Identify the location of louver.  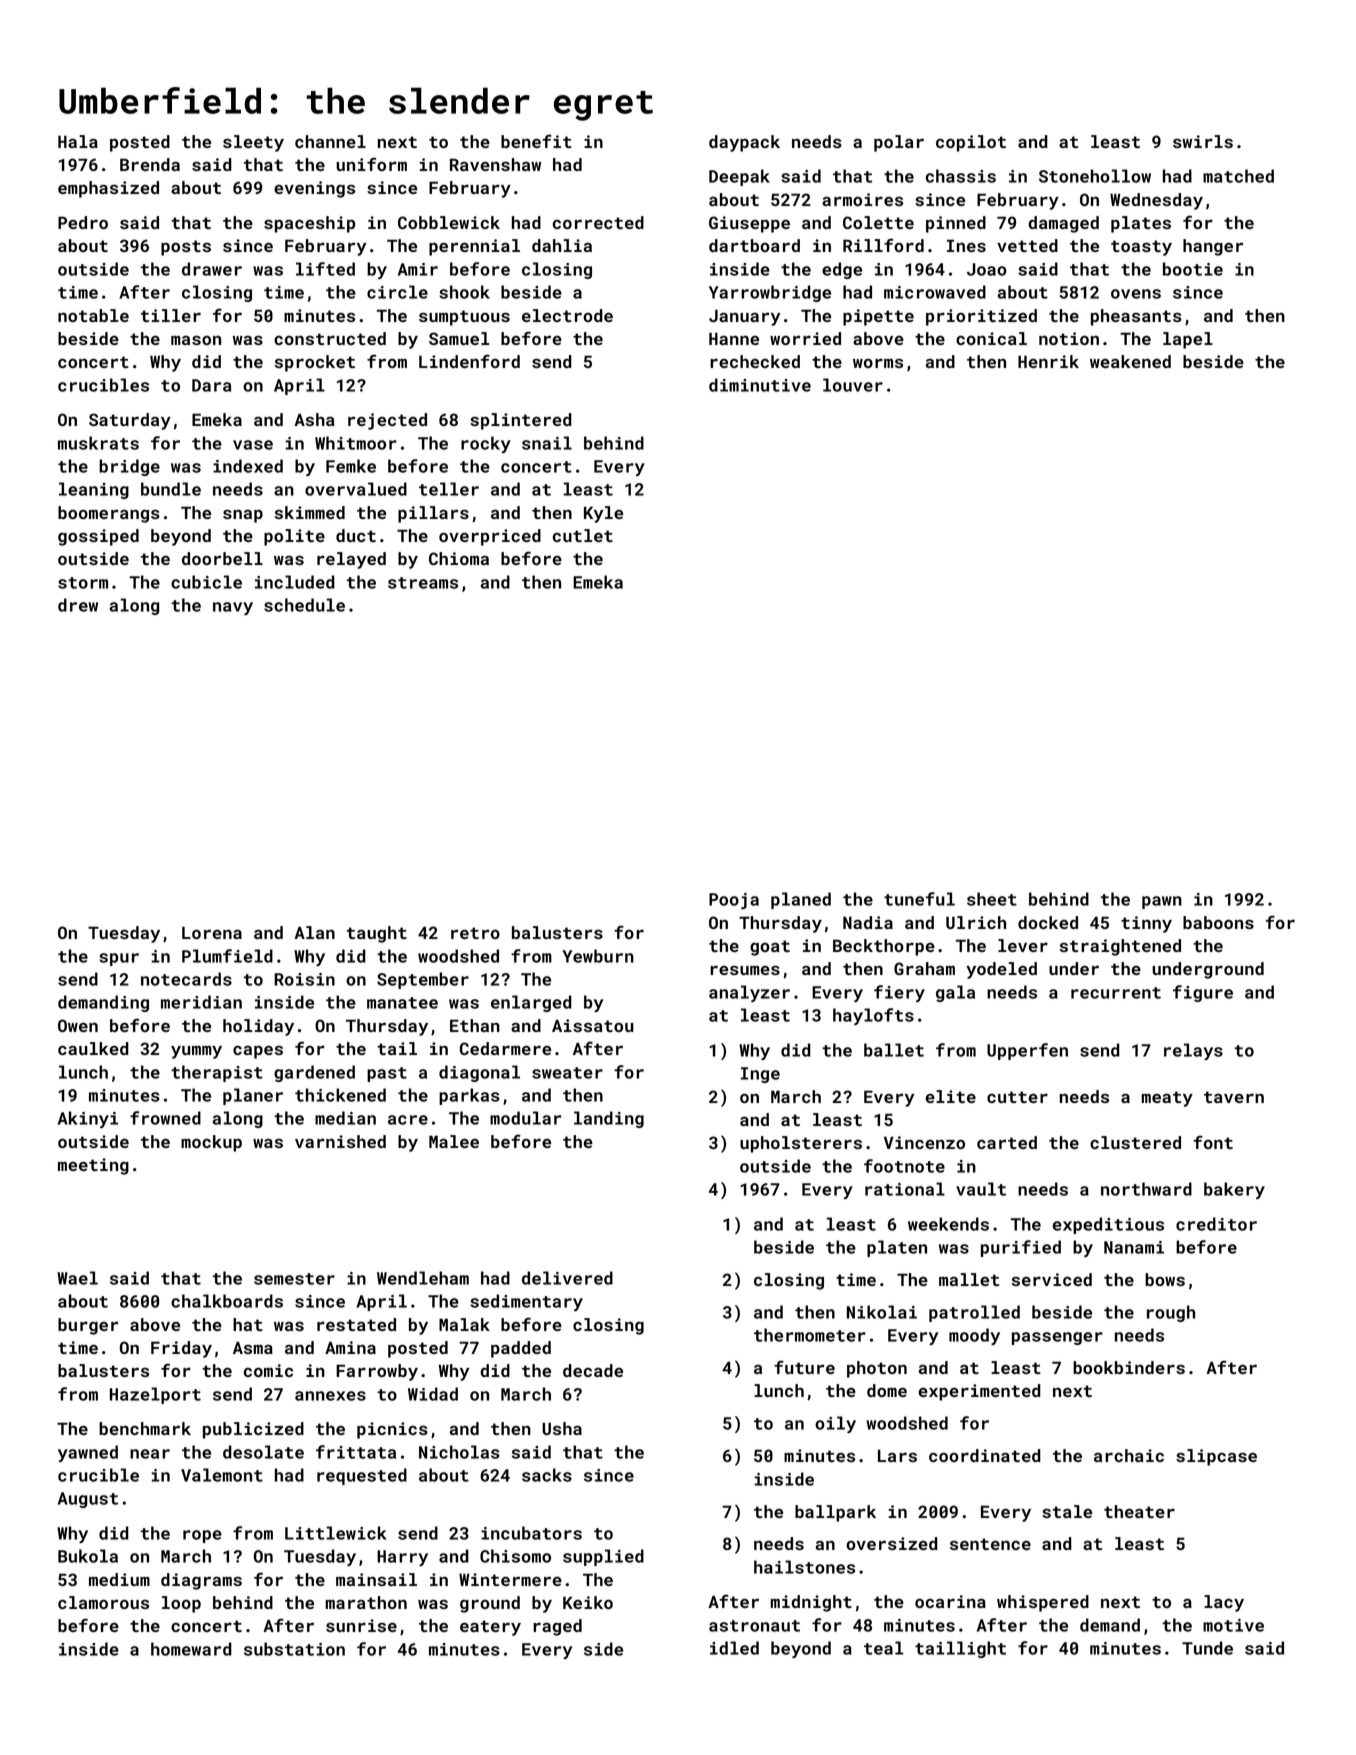
(853, 385).
